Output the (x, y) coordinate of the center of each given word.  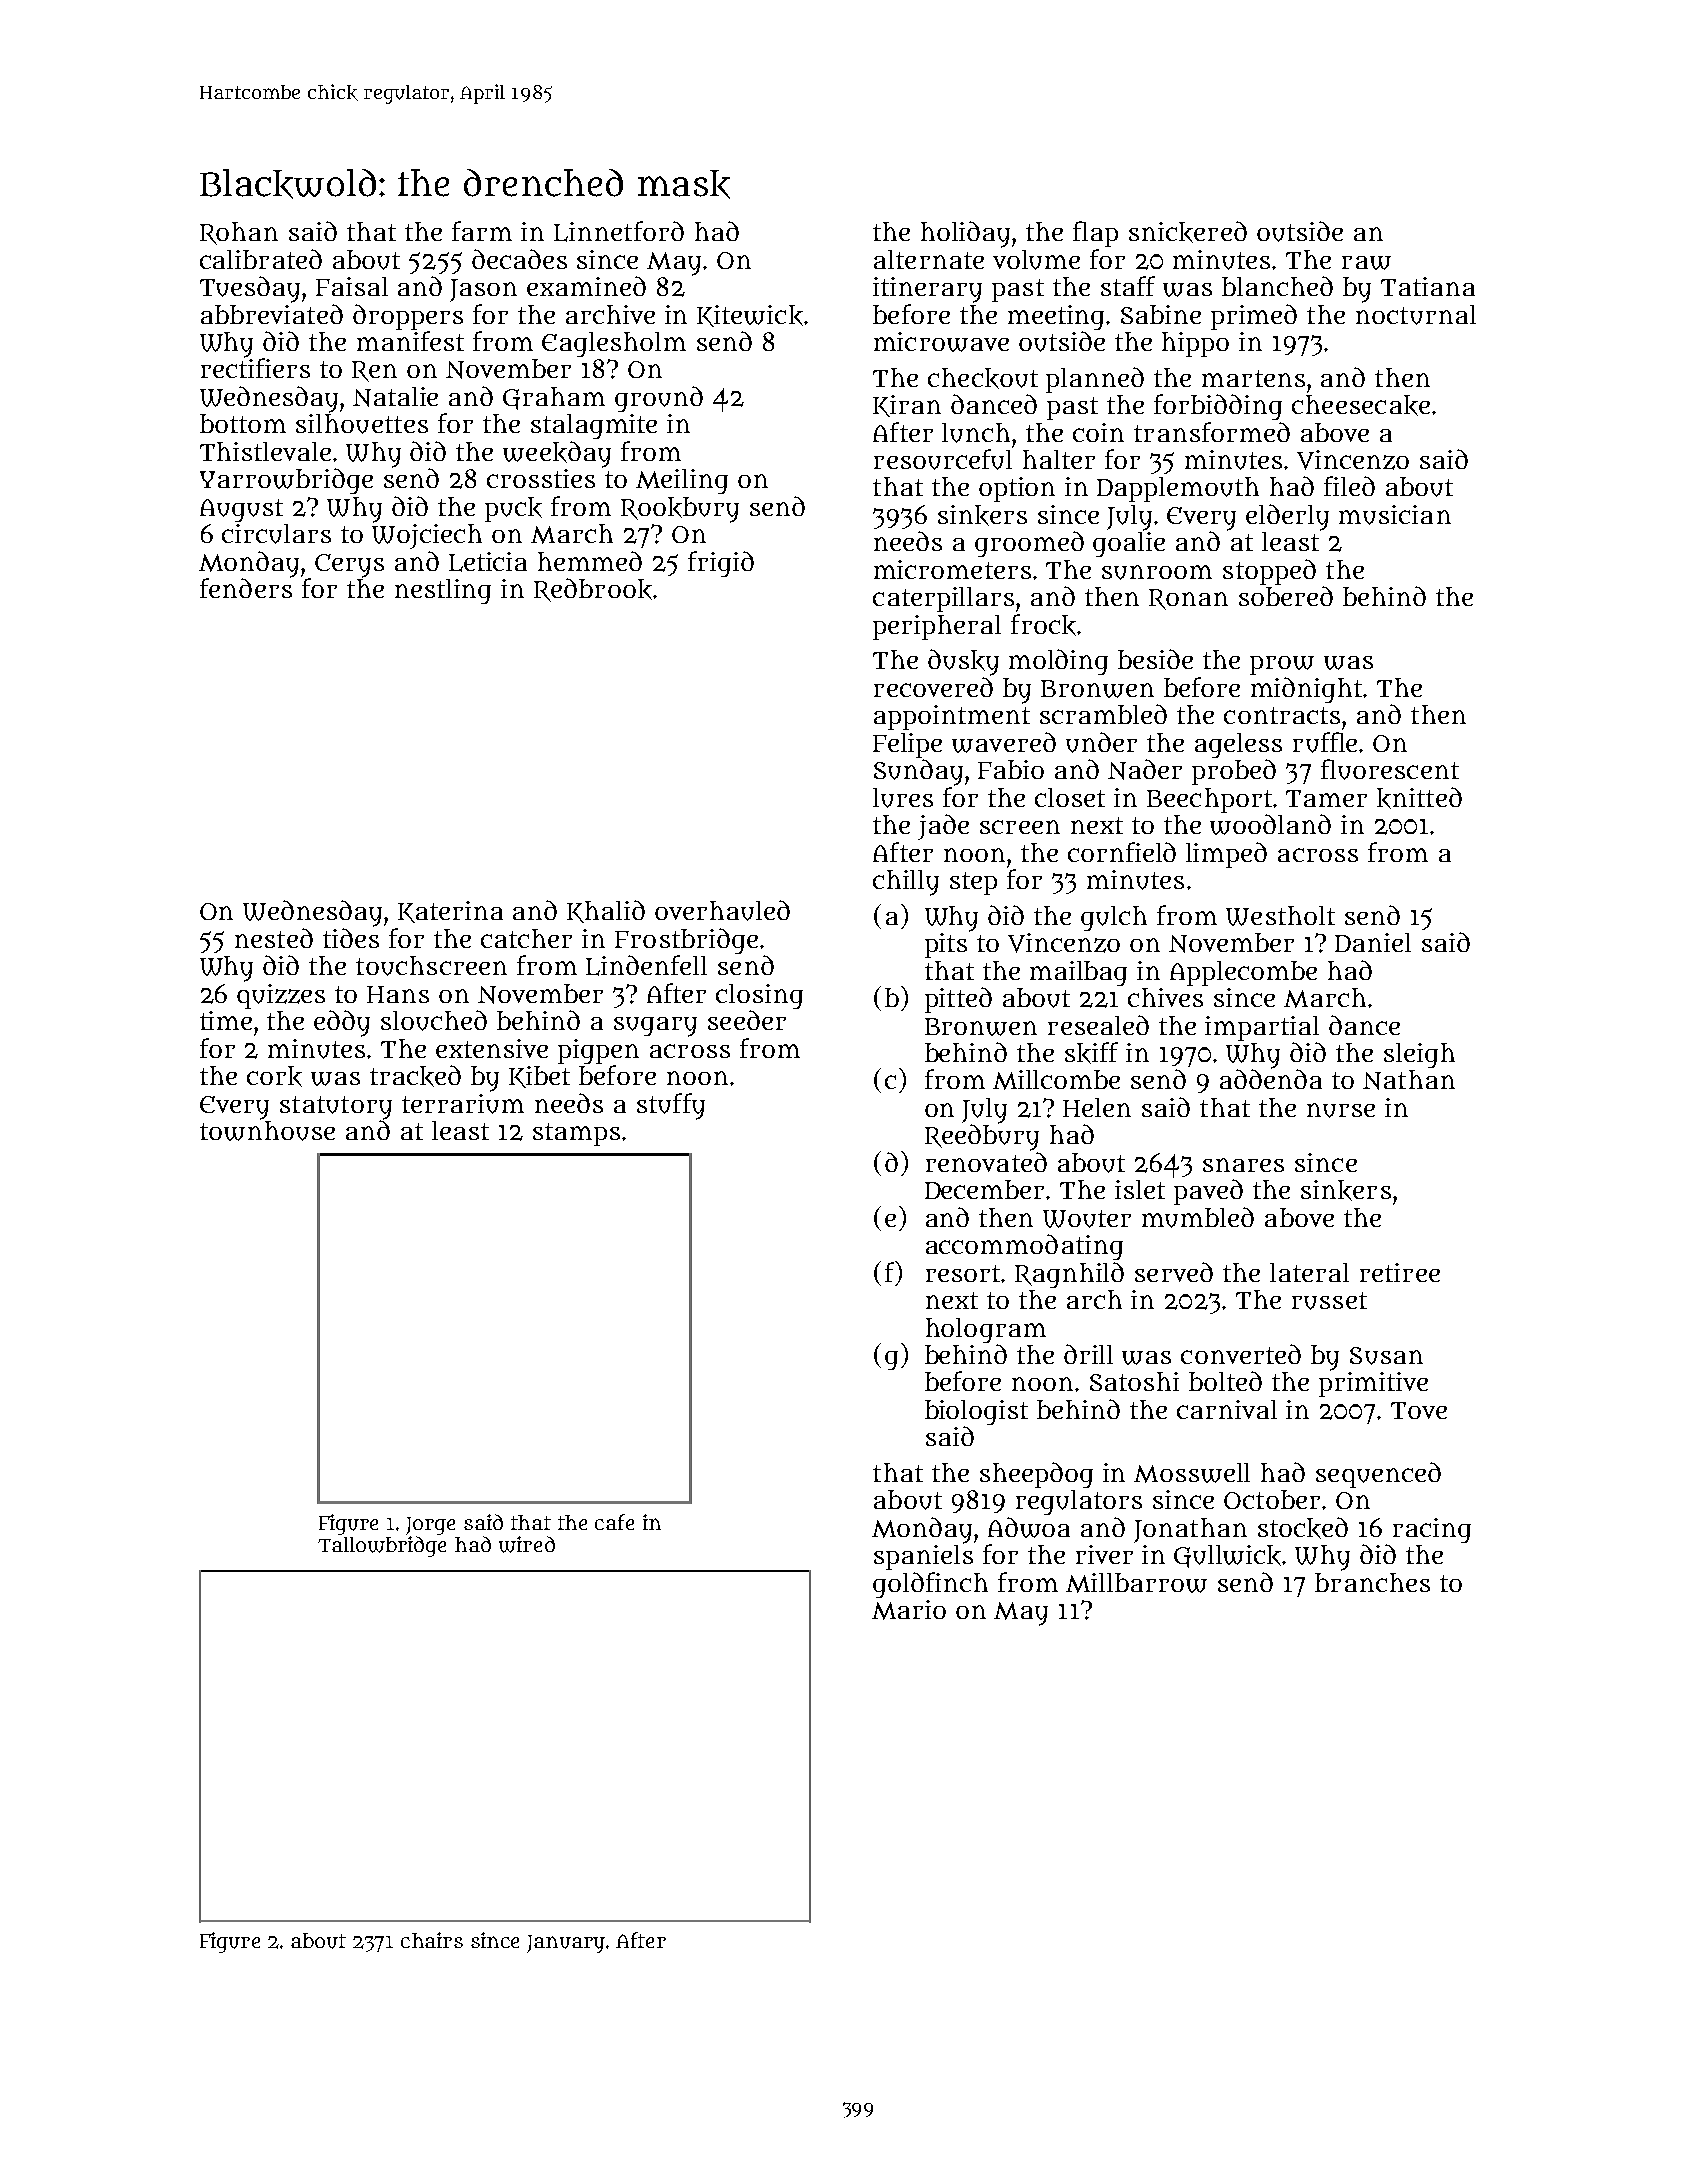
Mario (909, 1610)
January (566, 1944)
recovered (933, 687)
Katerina (450, 912)
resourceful (943, 459)
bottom (243, 423)
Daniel (1373, 942)
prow (1282, 665)
